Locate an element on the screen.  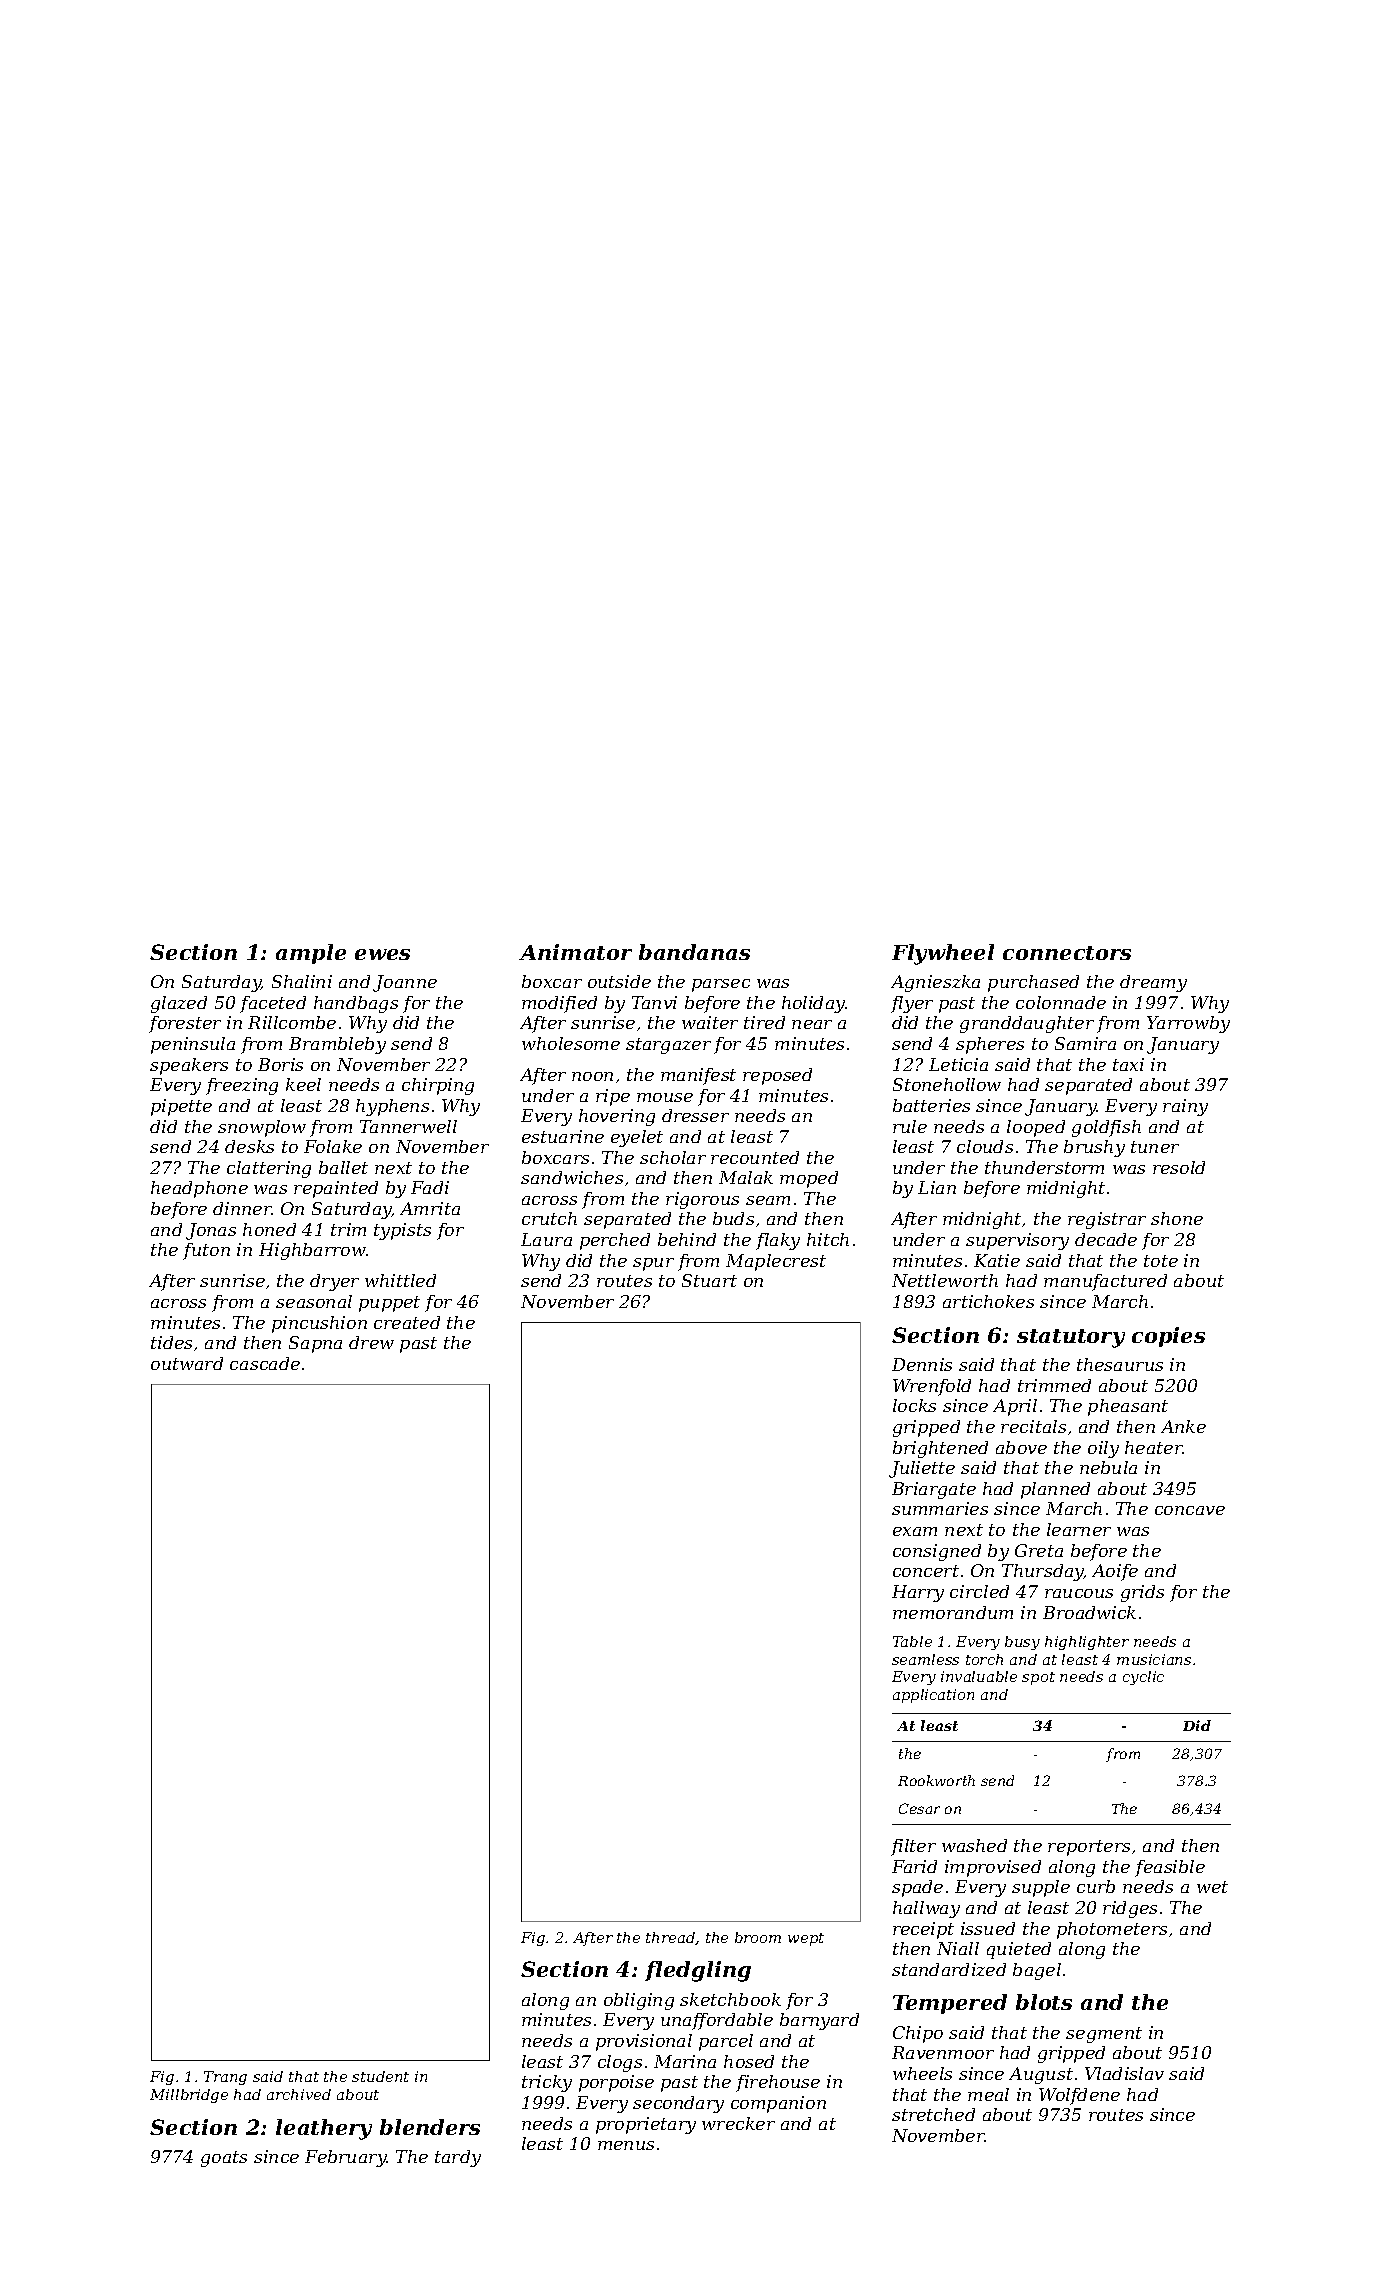
speakers is located at coordinates (189, 1066).
